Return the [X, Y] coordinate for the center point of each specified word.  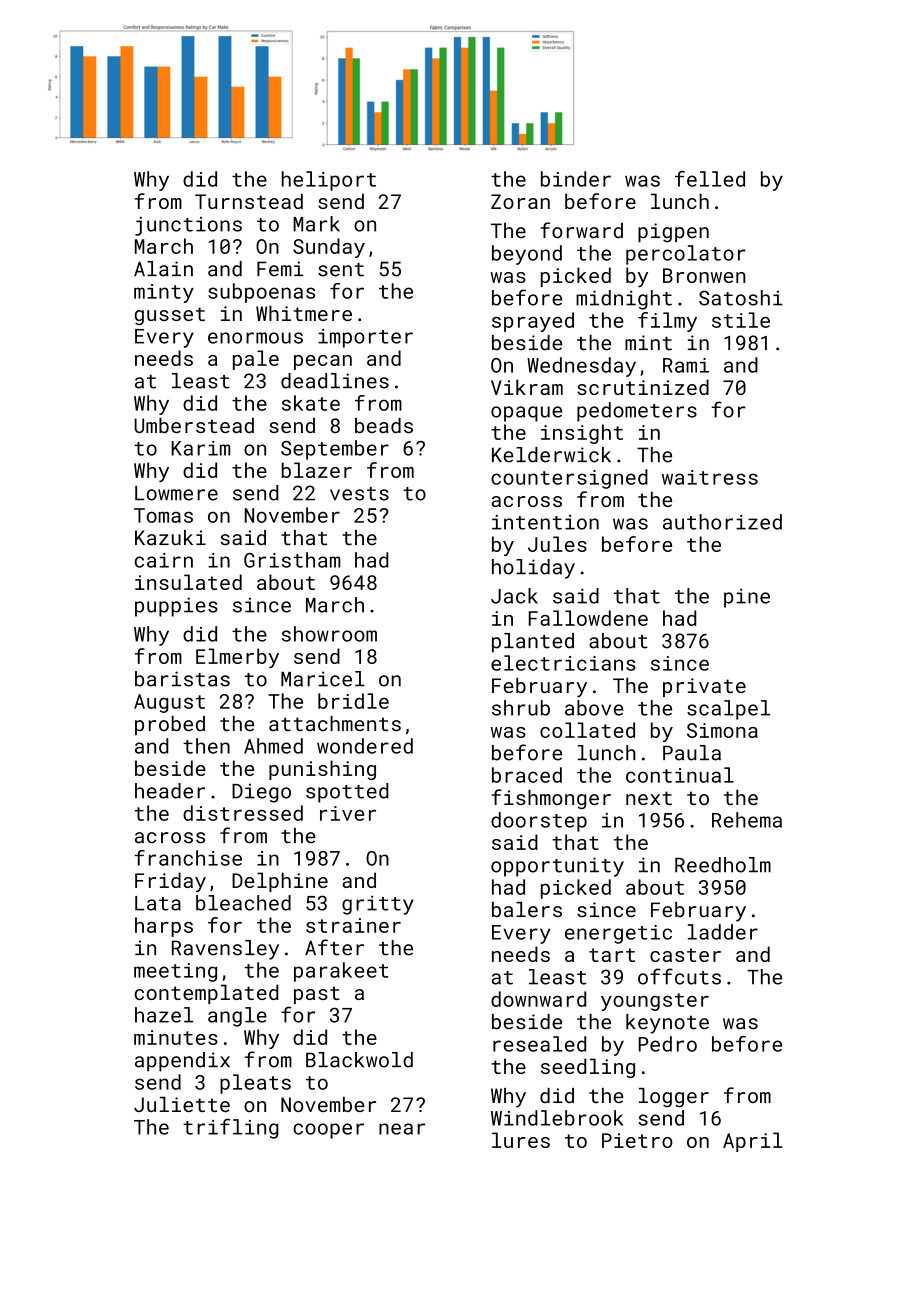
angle [237, 1017]
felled [710, 179]
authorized [722, 522]
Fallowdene [588, 618]
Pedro [668, 1044]
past [317, 995]
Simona [722, 730]
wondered [365, 746]
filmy [667, 322]
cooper [328, 1131]
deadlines [335, 381]
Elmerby [237, 658]
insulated [188, 582]
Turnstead [249, 201]
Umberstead [194, 425]
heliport [328, 181]
